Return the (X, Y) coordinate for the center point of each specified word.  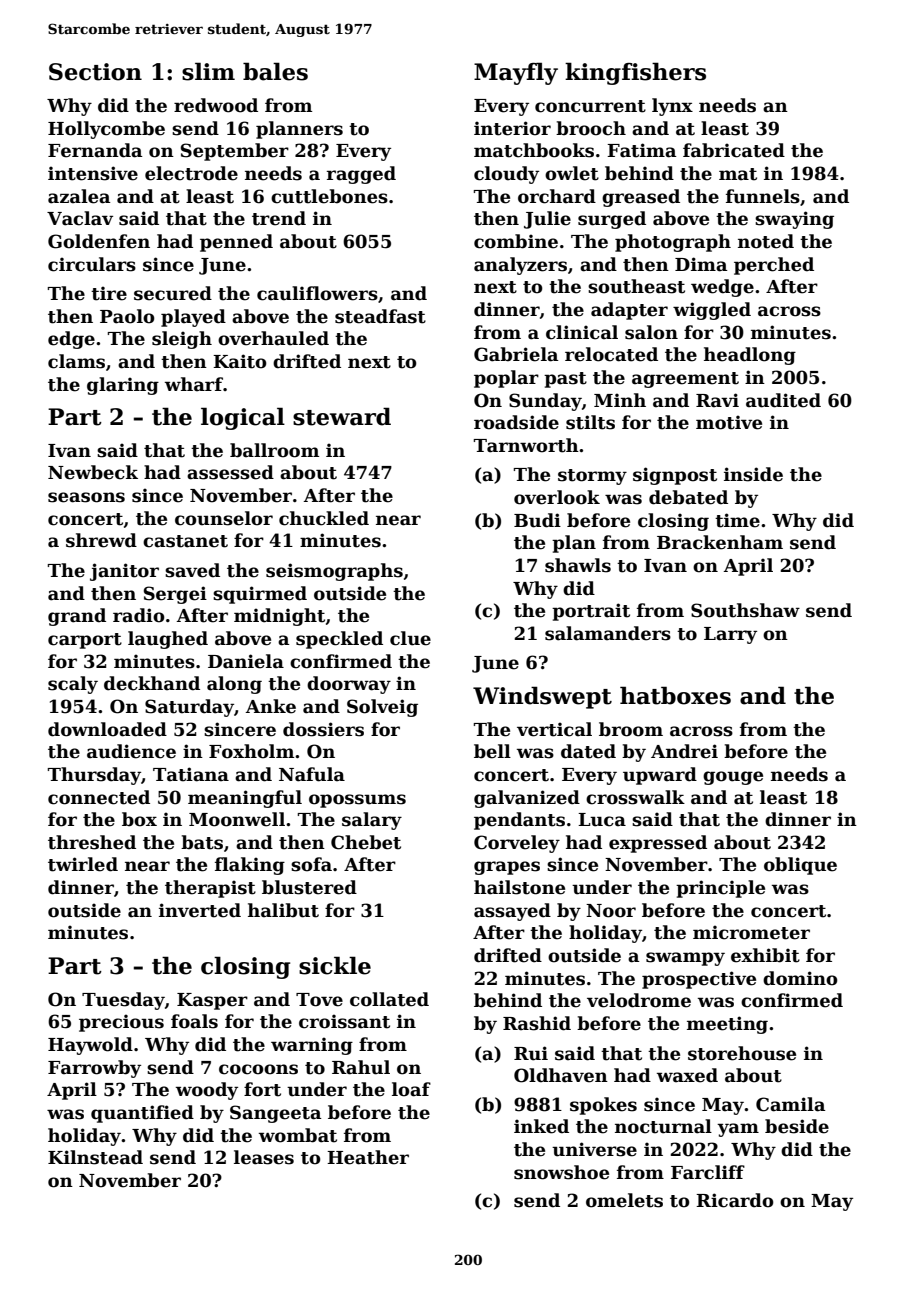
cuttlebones (329, 196)
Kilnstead (95, 1157)
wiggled (712, 311)
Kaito (240, 361)
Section (95, 72)
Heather (368, 1157)
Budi (537, 520)
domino (800, 978)
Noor (611, 911)
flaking (250, 866)
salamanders (608, 633)
